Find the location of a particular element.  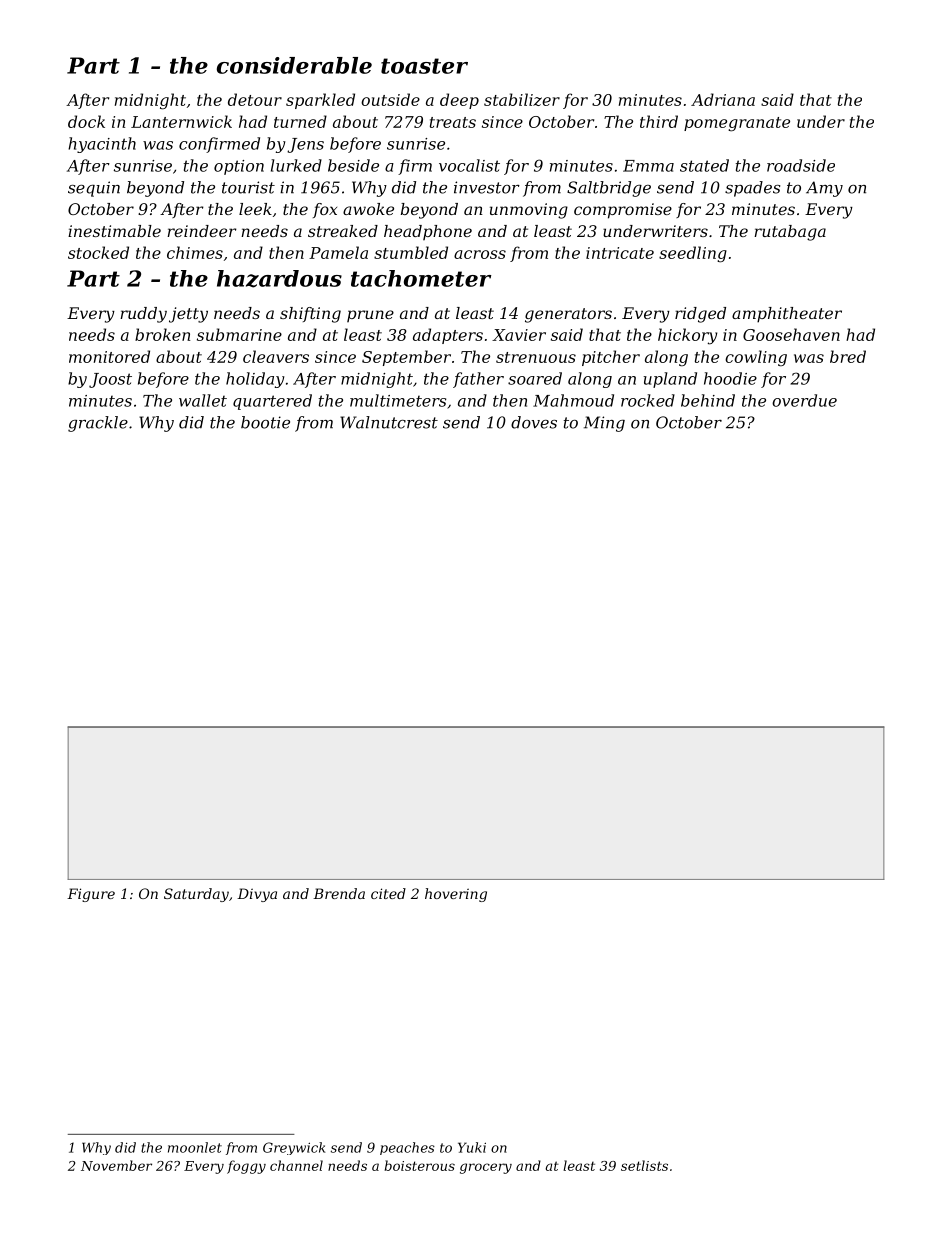

Saturday is located at coordinates (196, 895).
